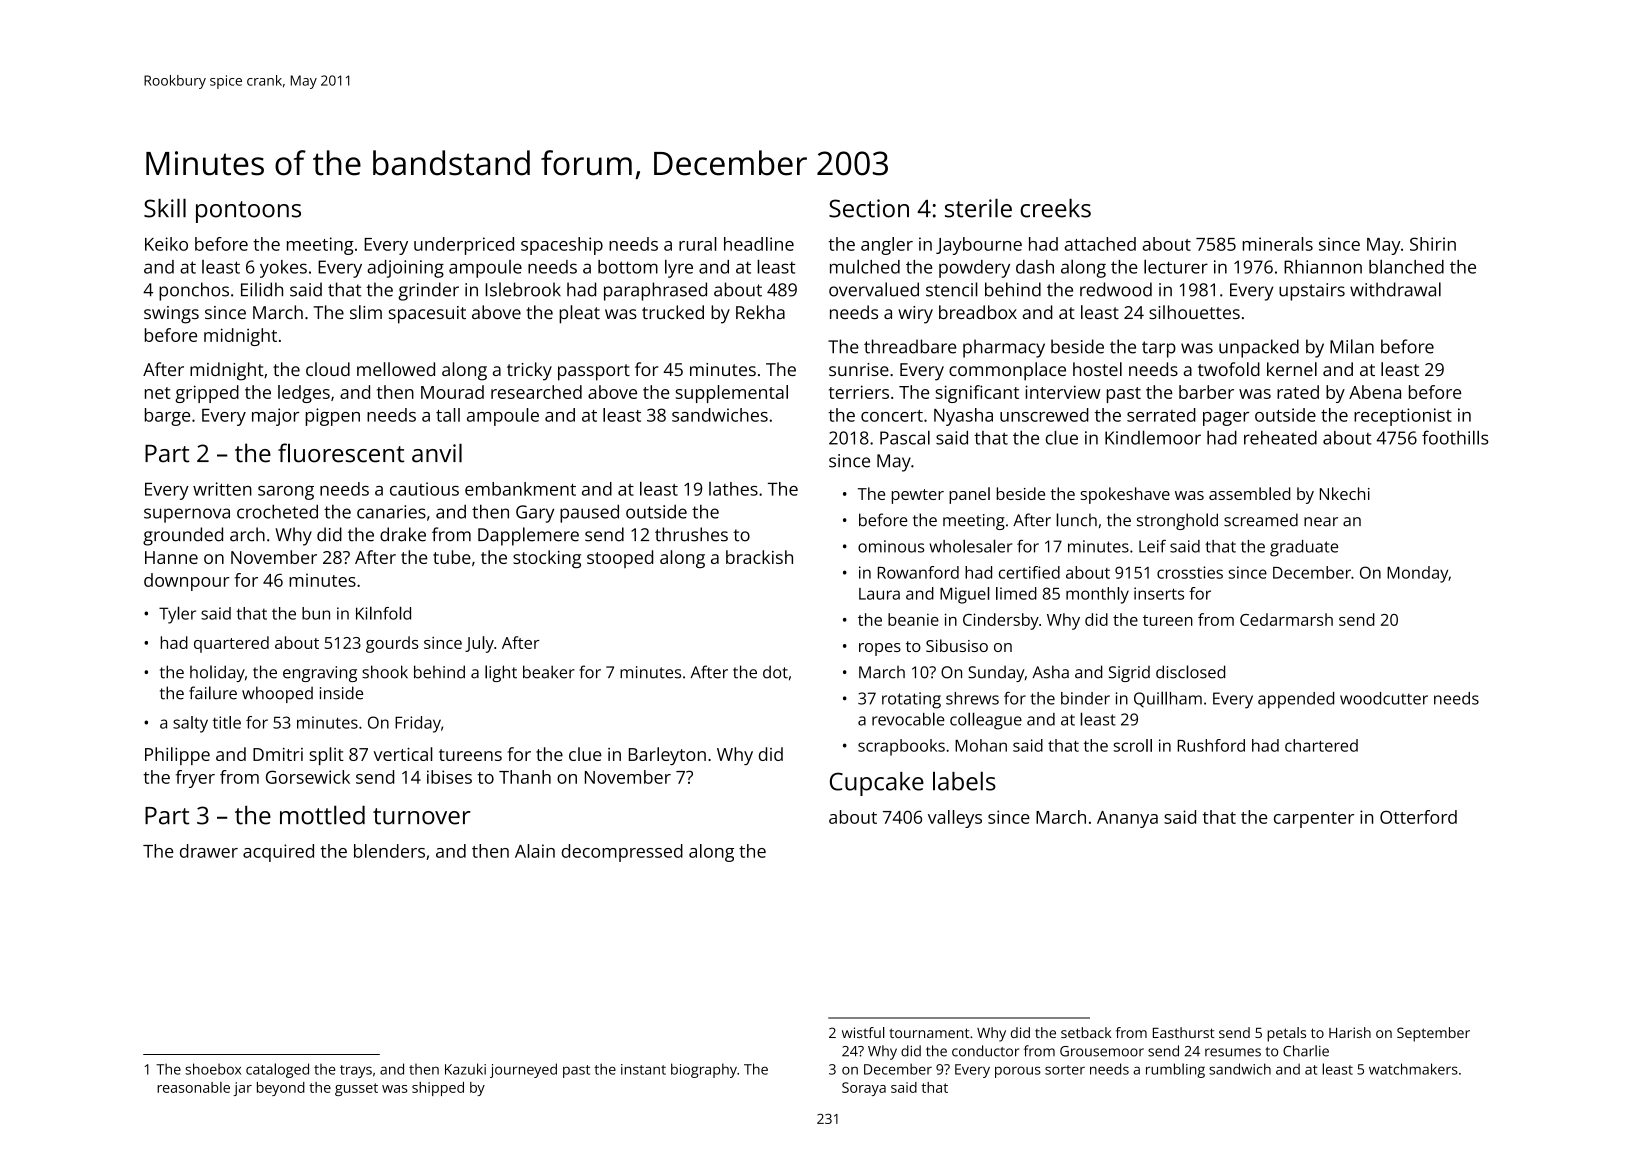 This image has height=1155, width=1633. I want to click on journeyed, so click(523, 1070).
